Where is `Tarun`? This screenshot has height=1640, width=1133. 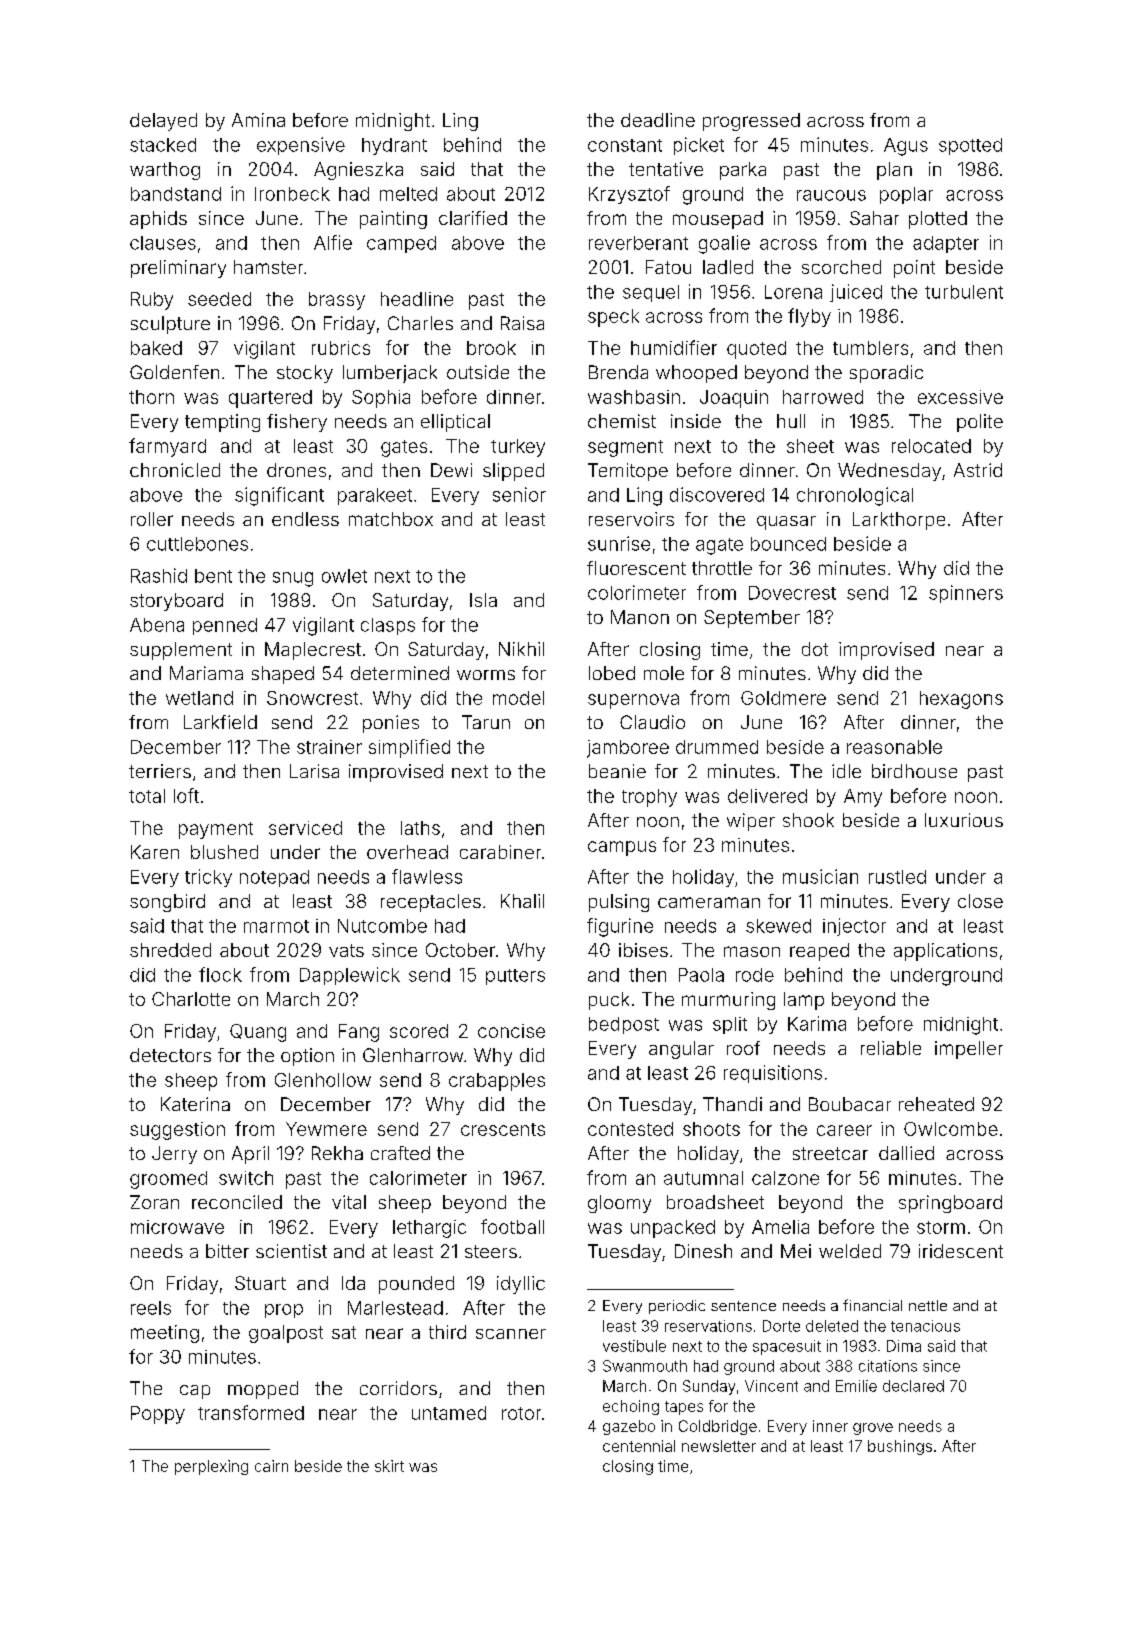
Tarun is located at coordinates (486, 722).
